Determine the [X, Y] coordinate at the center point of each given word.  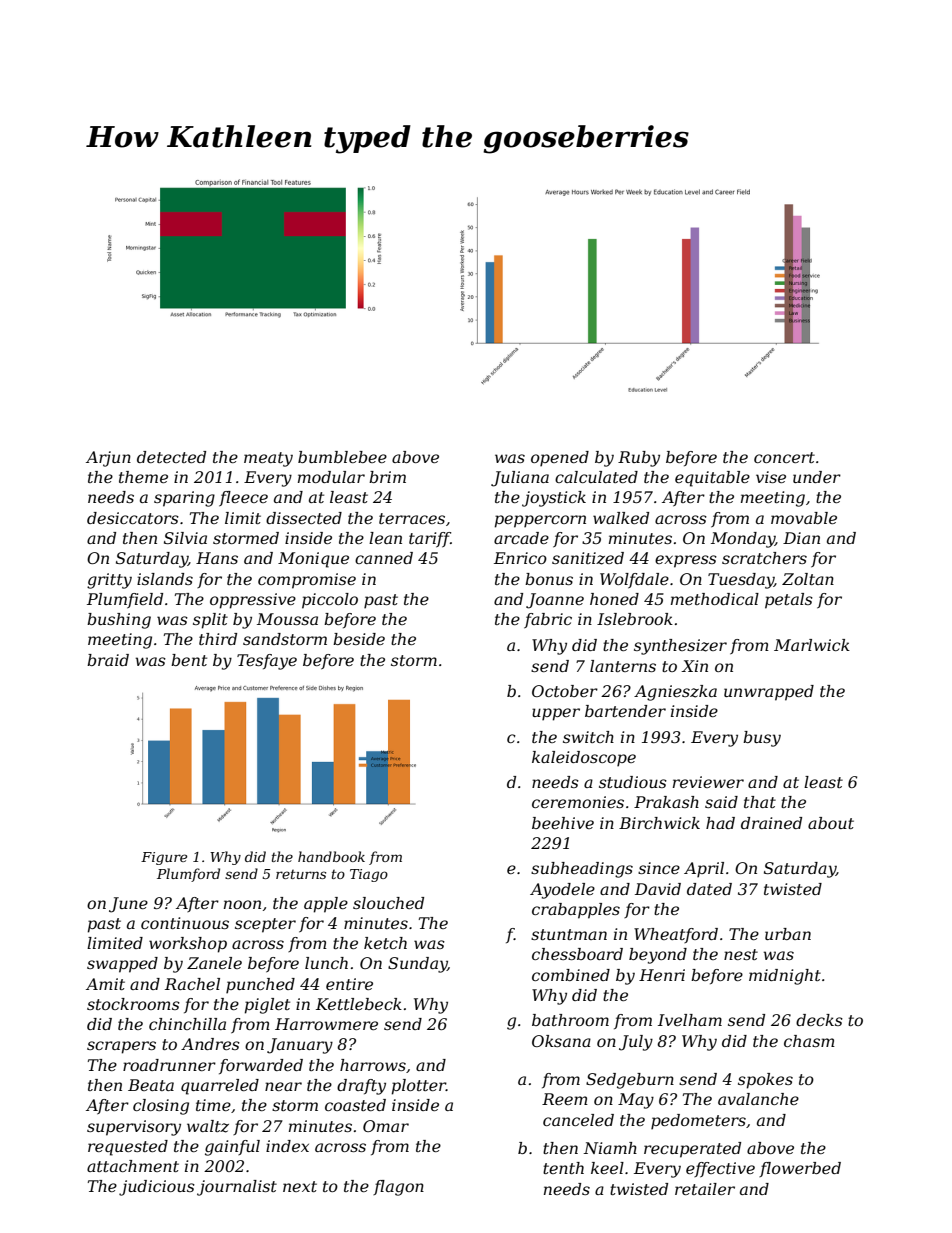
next [300, 1186]
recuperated [692, 1150]
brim [387, 477]
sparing [184, 499]
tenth [563, 1168]
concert [784, 457]
